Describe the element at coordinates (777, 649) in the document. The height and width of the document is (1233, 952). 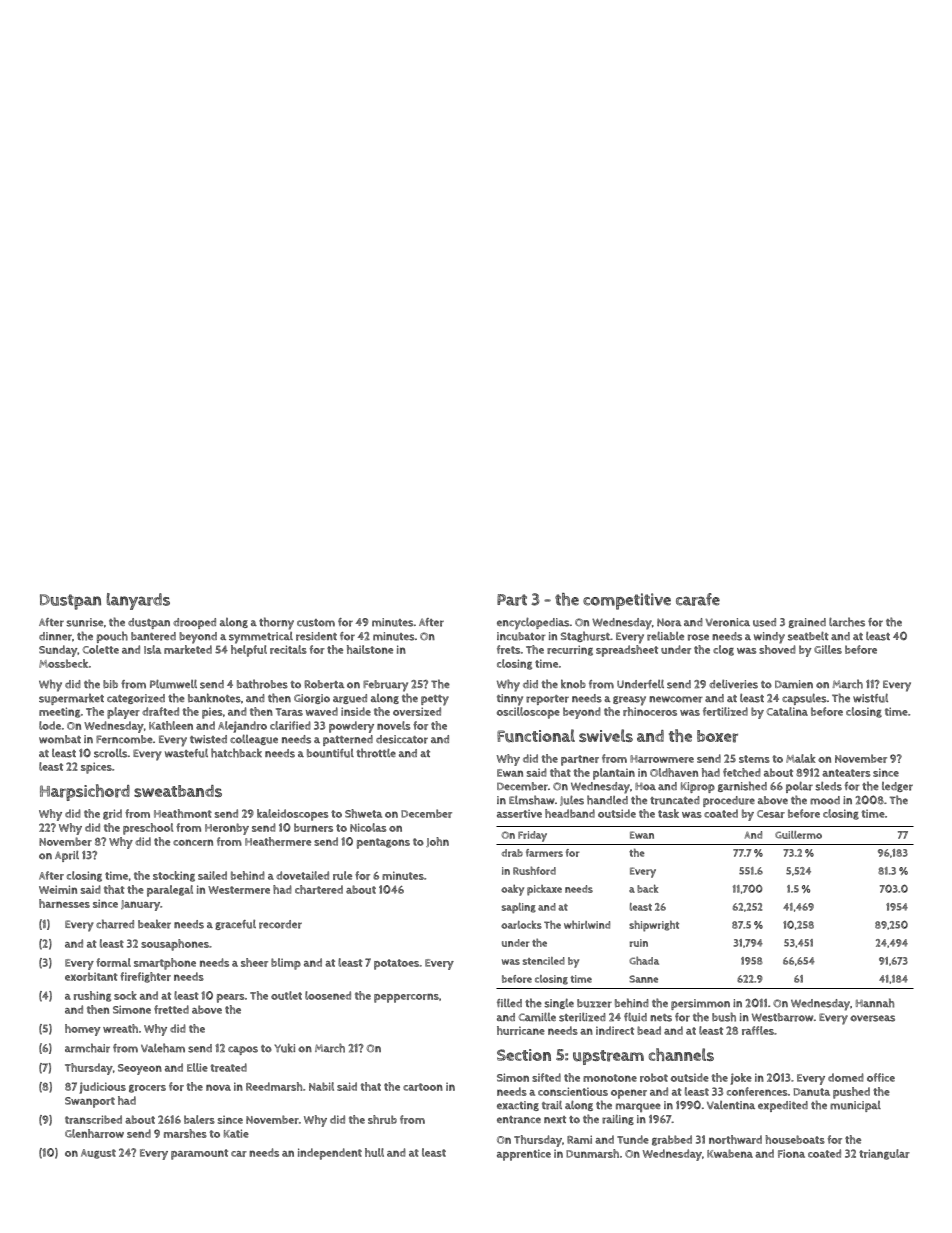
I see `shoved` at that location.
